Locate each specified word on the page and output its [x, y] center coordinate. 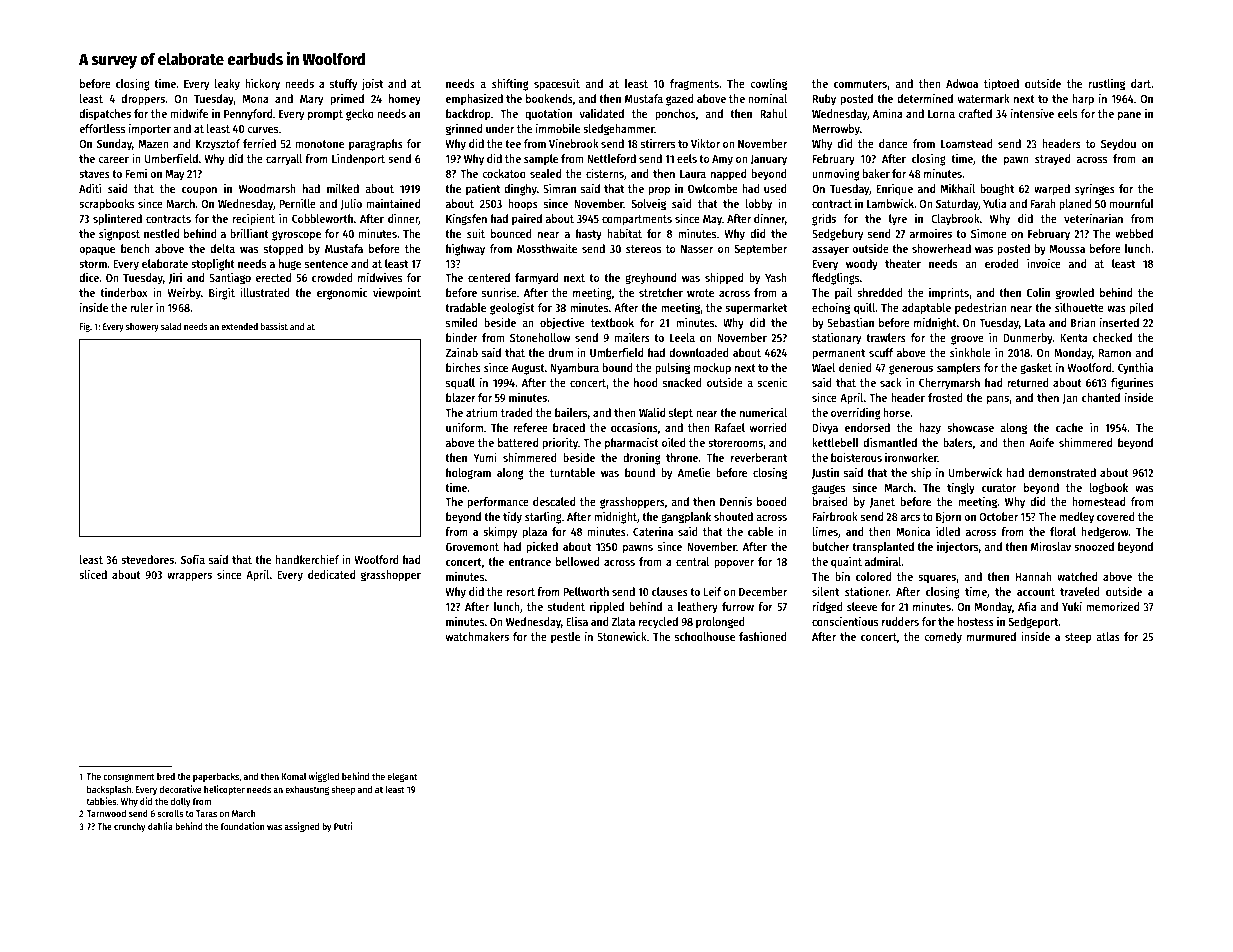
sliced [93, 574]
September [761, 250]
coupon [199, 191]
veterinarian [1093, 218]
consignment [129, 777]
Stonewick [622, 636]
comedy [943, 638]
